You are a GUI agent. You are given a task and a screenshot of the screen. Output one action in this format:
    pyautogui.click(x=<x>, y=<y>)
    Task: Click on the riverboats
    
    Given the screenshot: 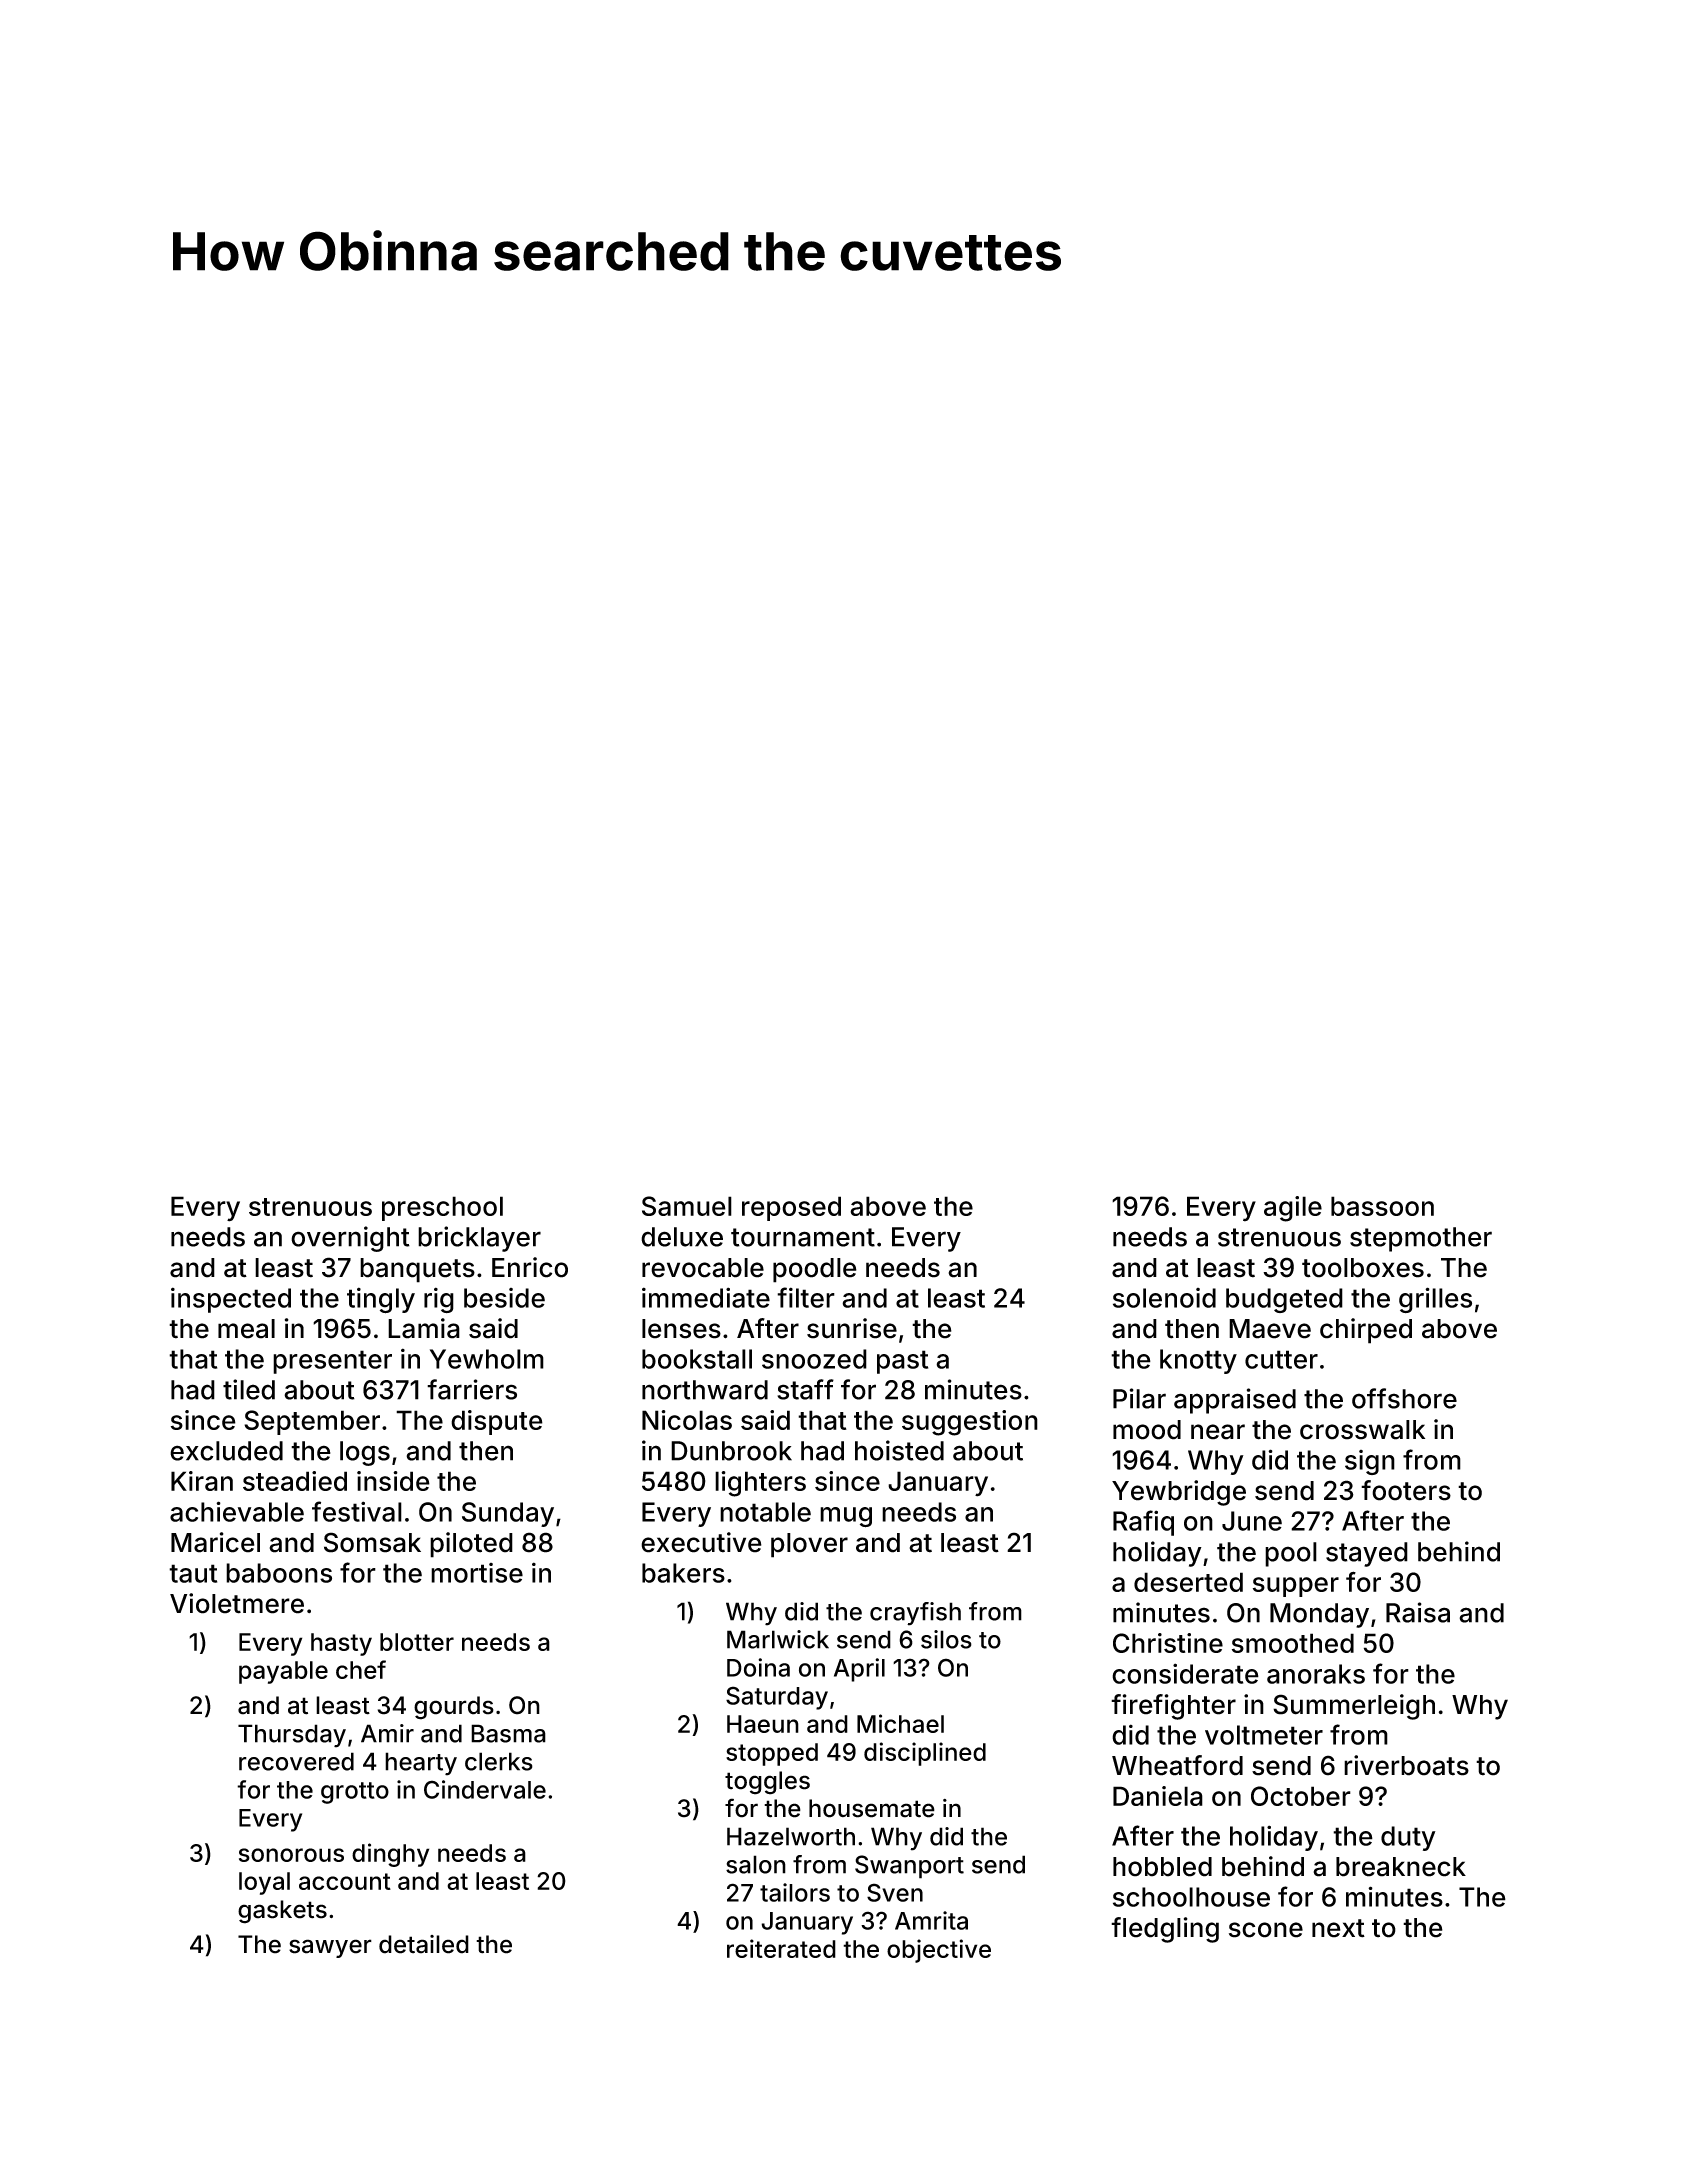 What is the action you would take?
    pyautogui.click(x=1406, y=1765)
